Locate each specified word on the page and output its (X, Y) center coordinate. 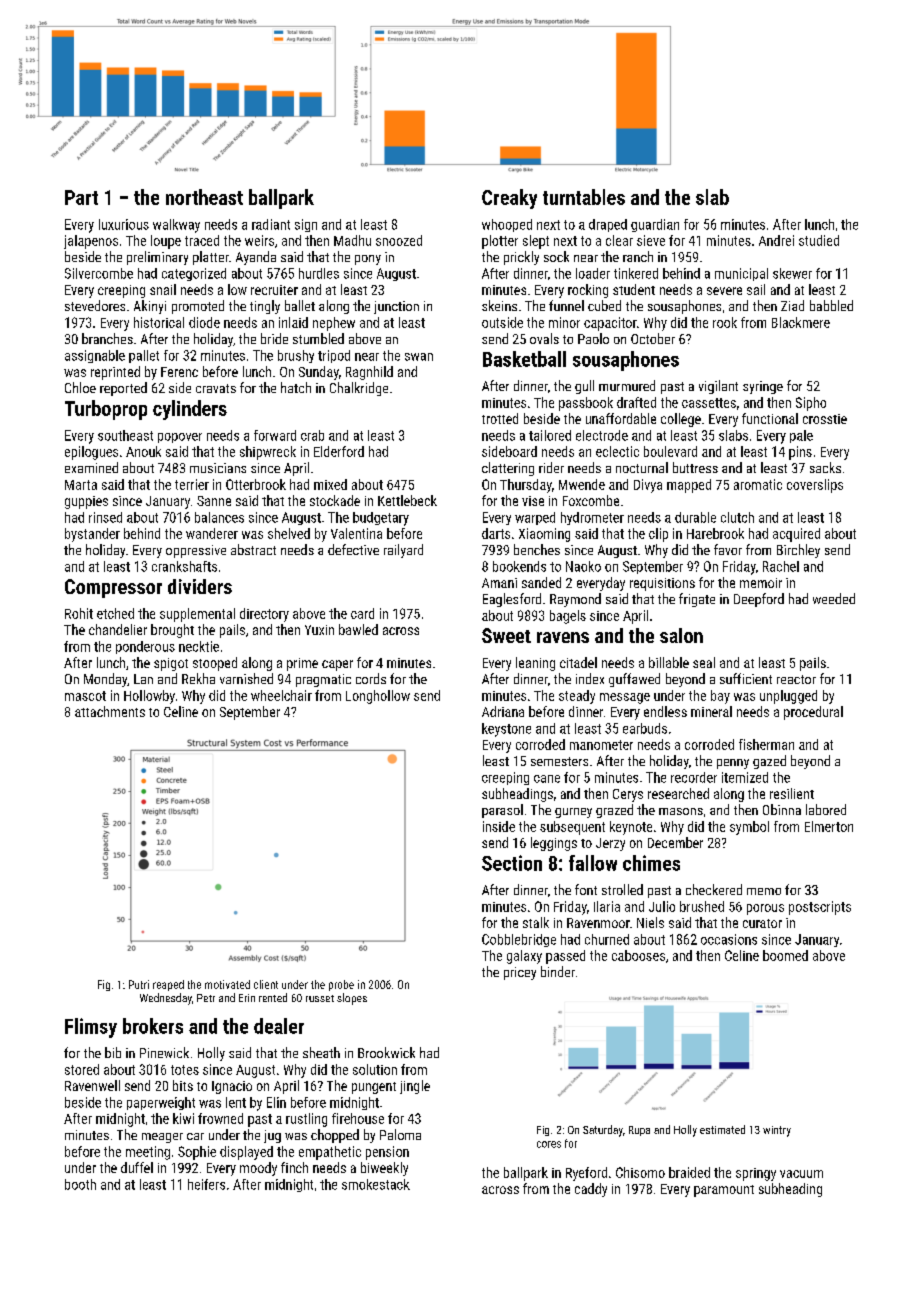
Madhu (352, 240)
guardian (655, 225)
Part (81, 197)
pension (387, 1153)
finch (294, 1167)
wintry (777, 1131)
